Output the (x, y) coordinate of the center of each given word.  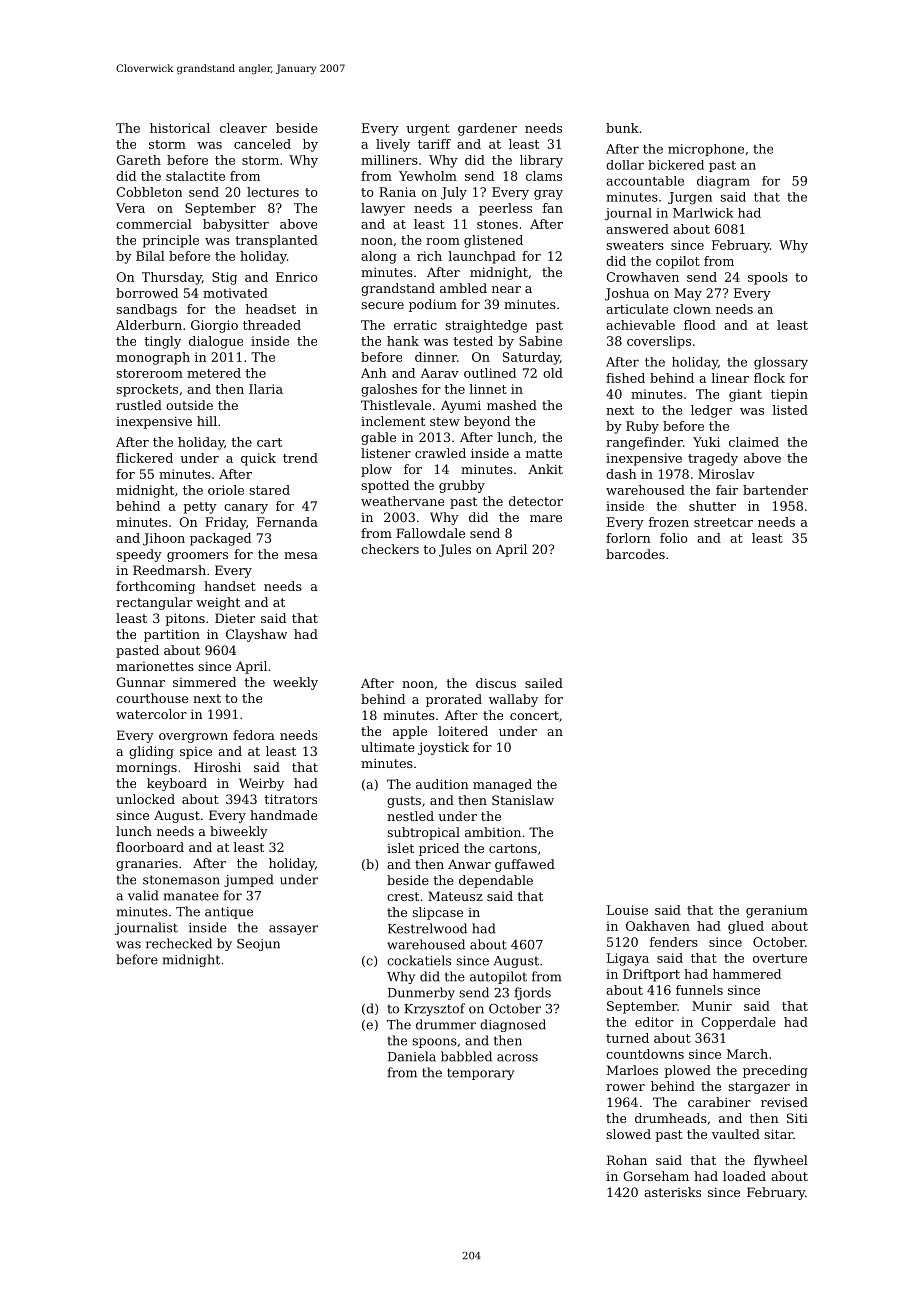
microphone (706, 150)
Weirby (261, 784)
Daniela (412, 1056)
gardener (487, 129)
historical (180, 128)
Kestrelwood (427, 928)
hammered (747, 974)
